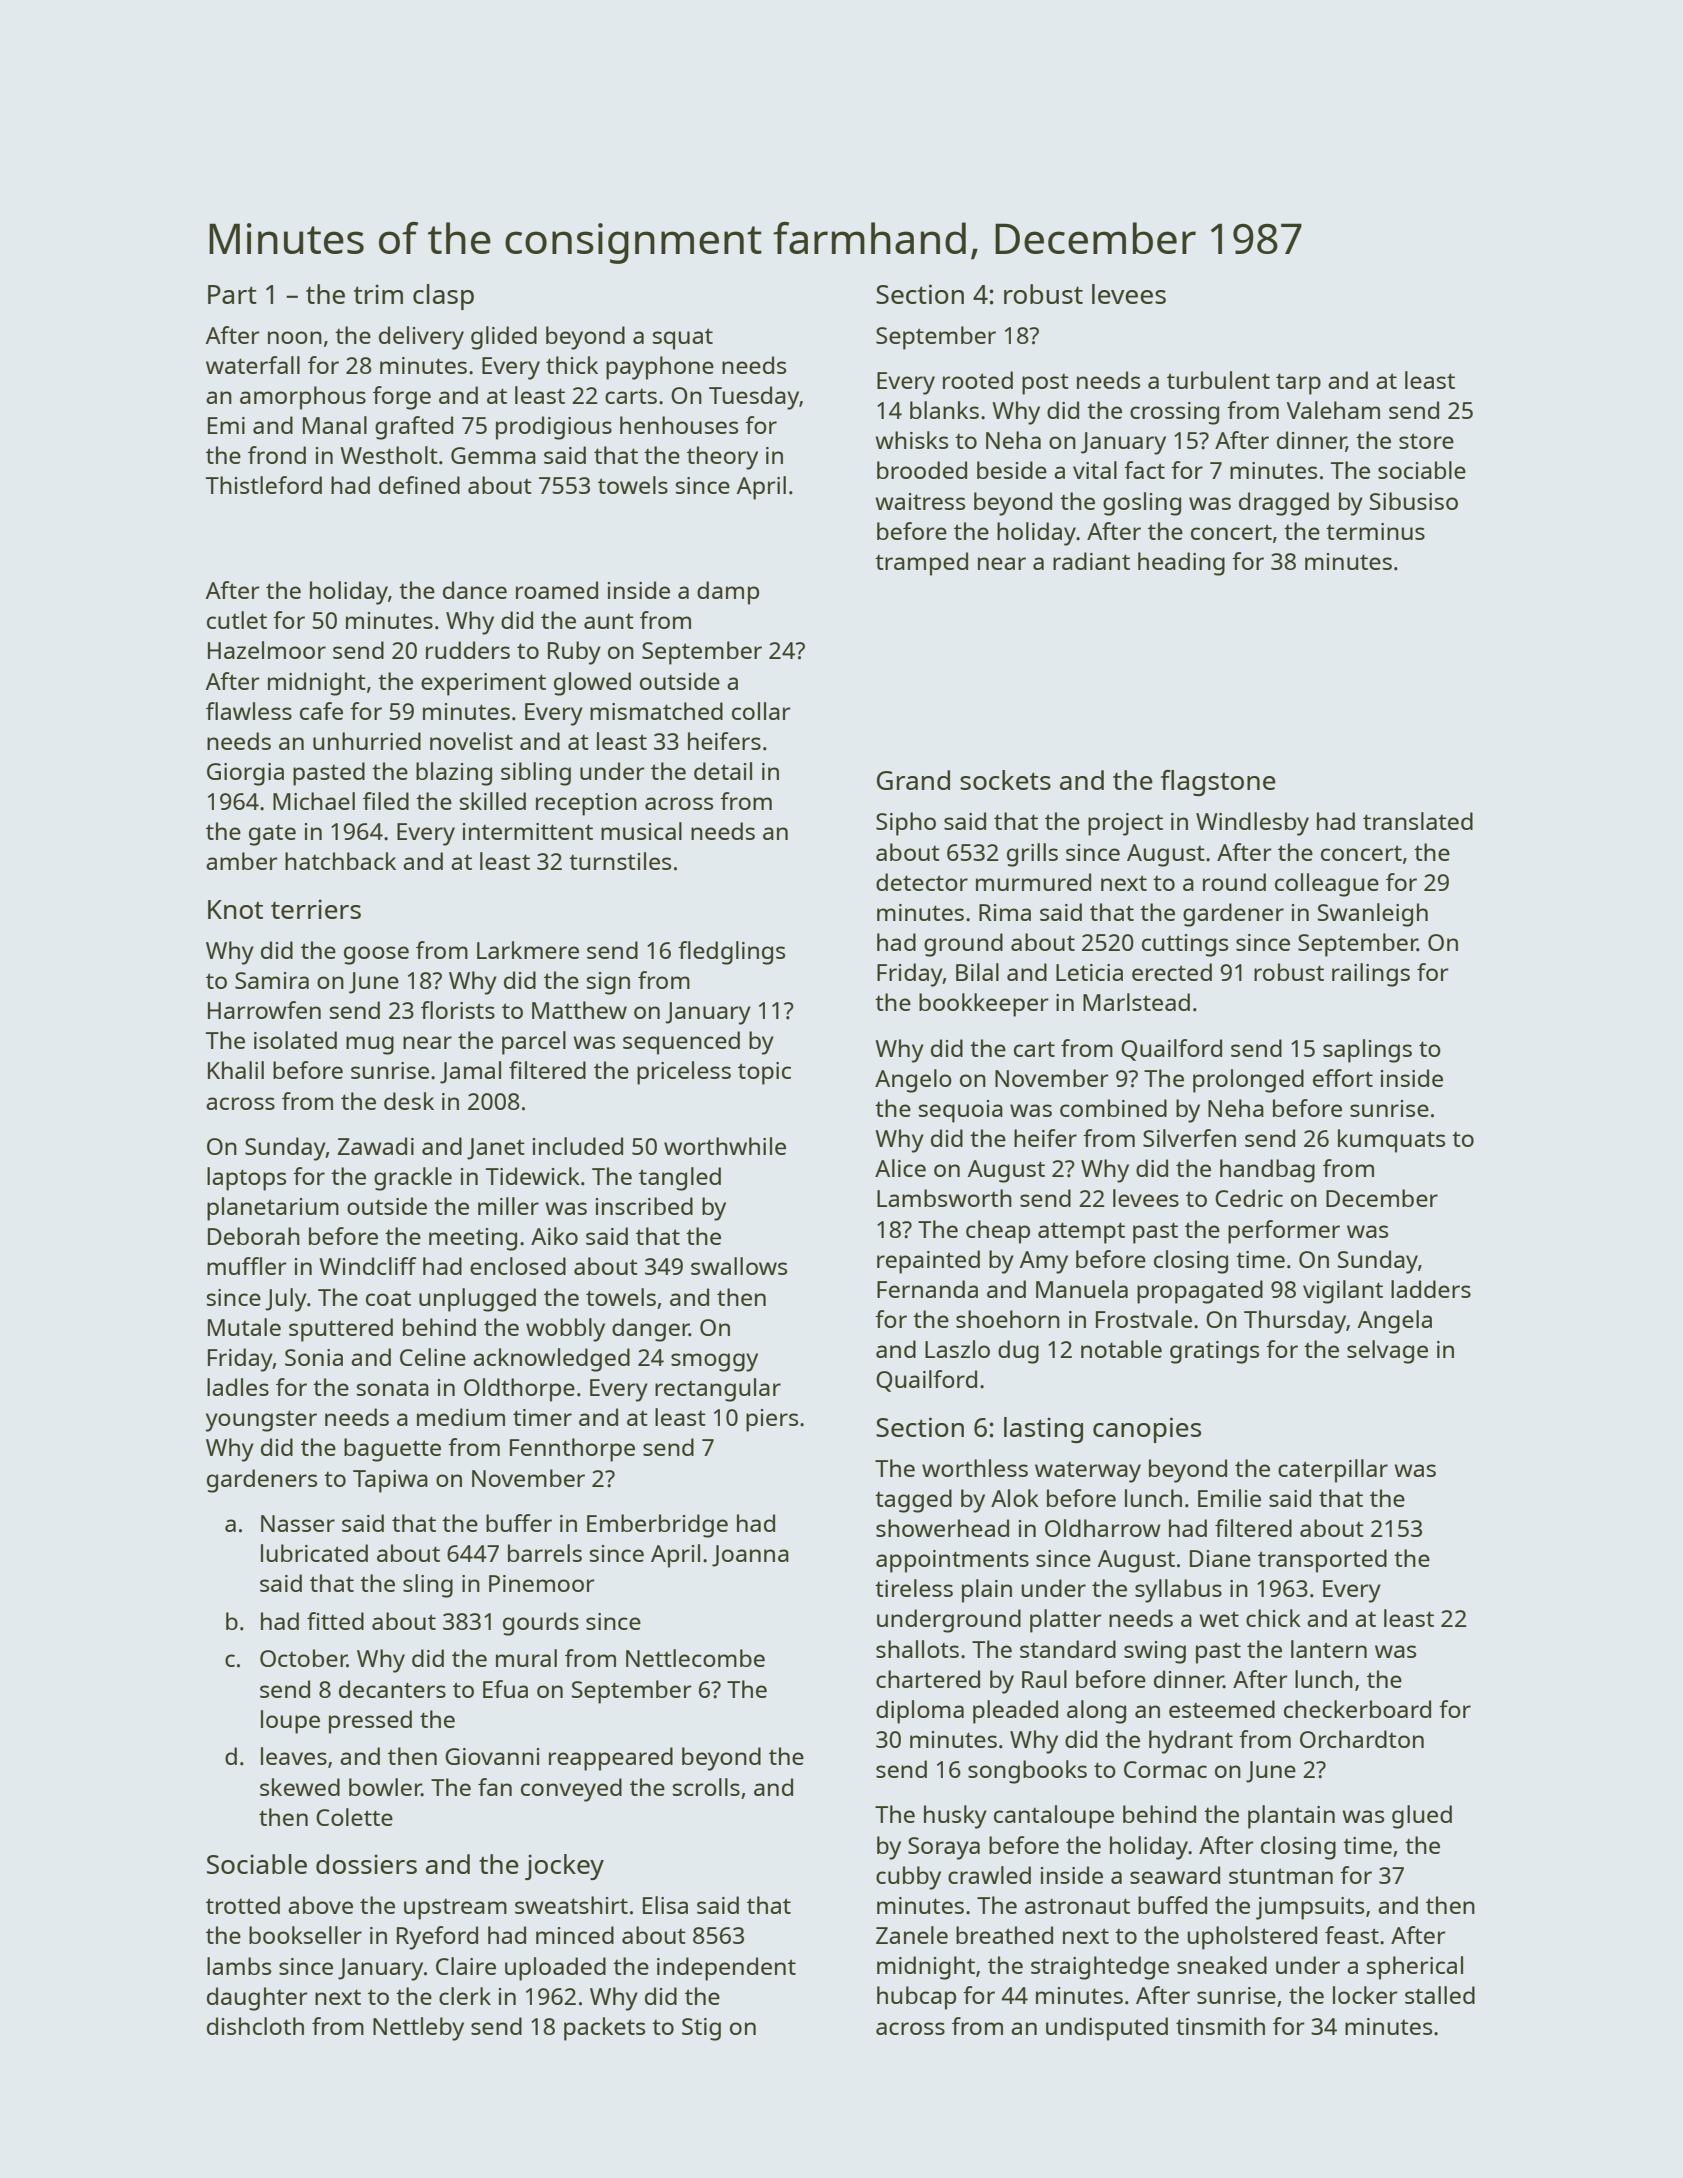  I want to click on bookseller, so click(305, 1935).
